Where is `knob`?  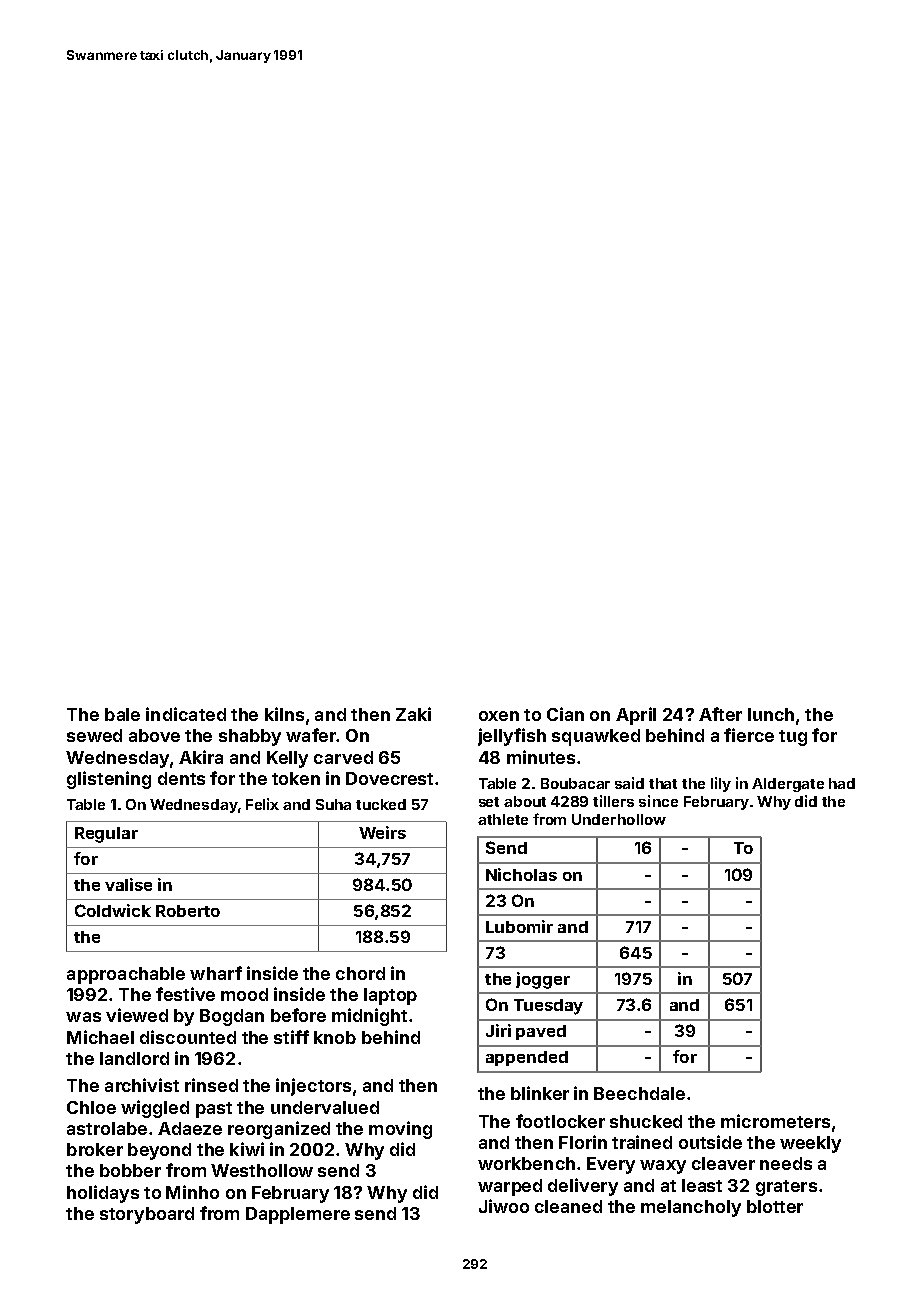
knob is located at coordinates (335, 1037).
